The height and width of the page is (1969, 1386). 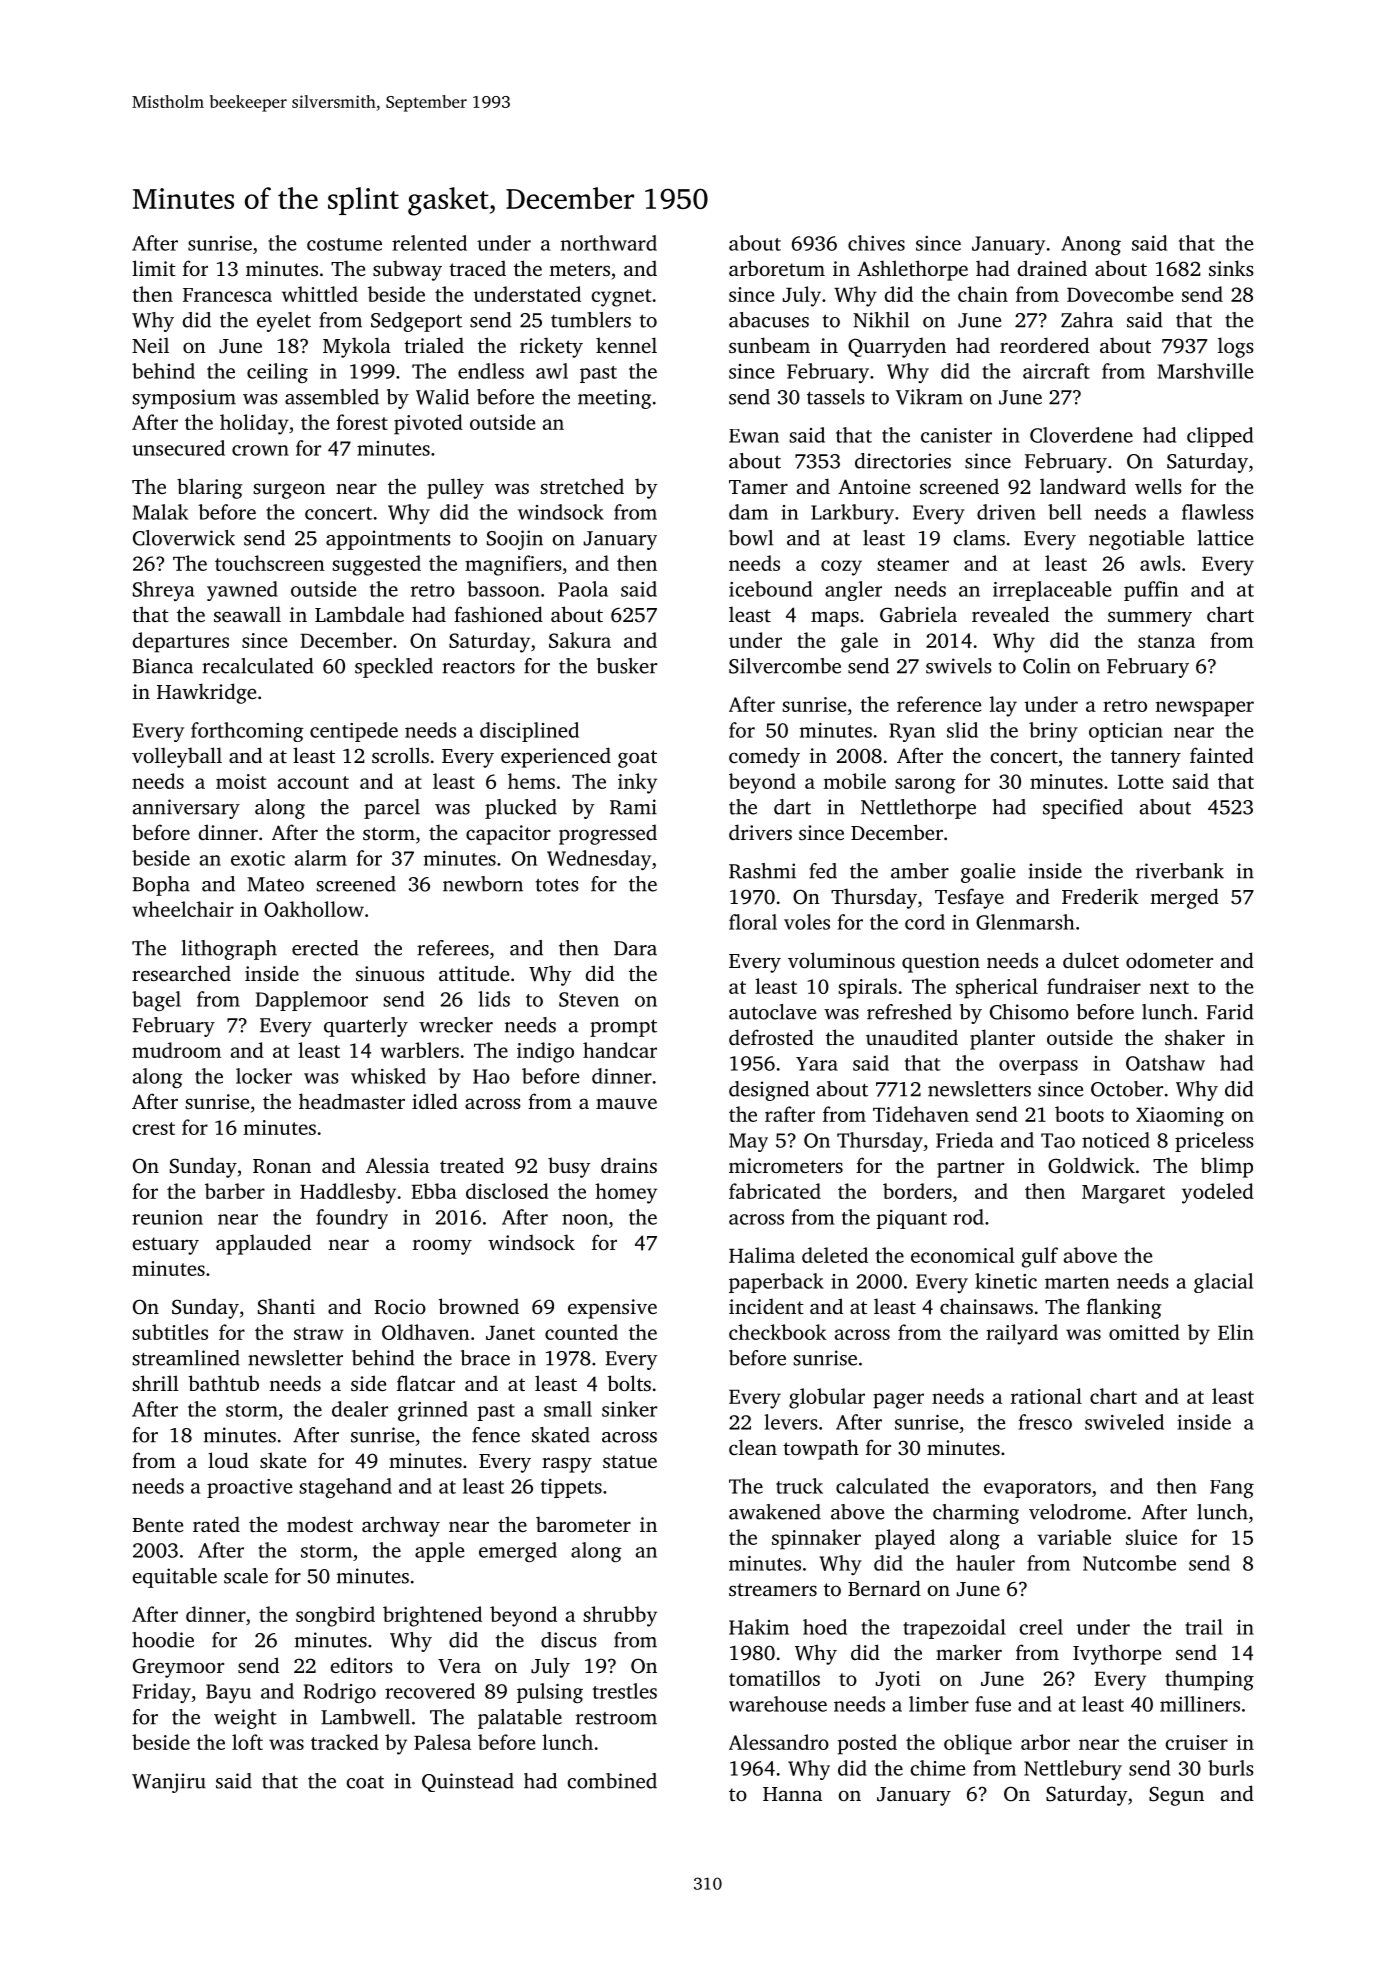 What do you see at coordinates (963, 1255) in the page?
I see `economical` at bounding box center [963, 1255].
